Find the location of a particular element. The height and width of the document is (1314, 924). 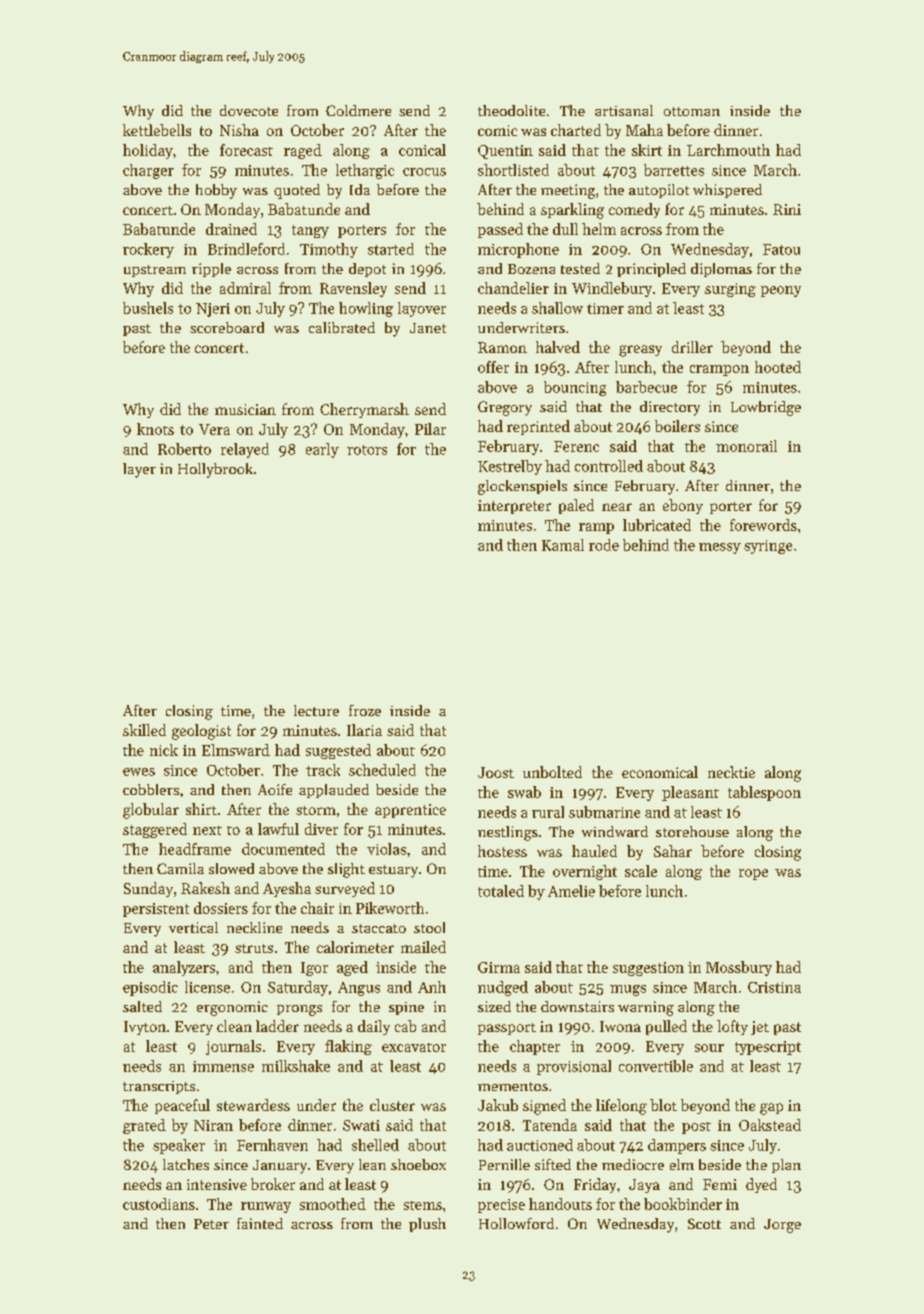

estuary is located at coordinates (393, 871).
